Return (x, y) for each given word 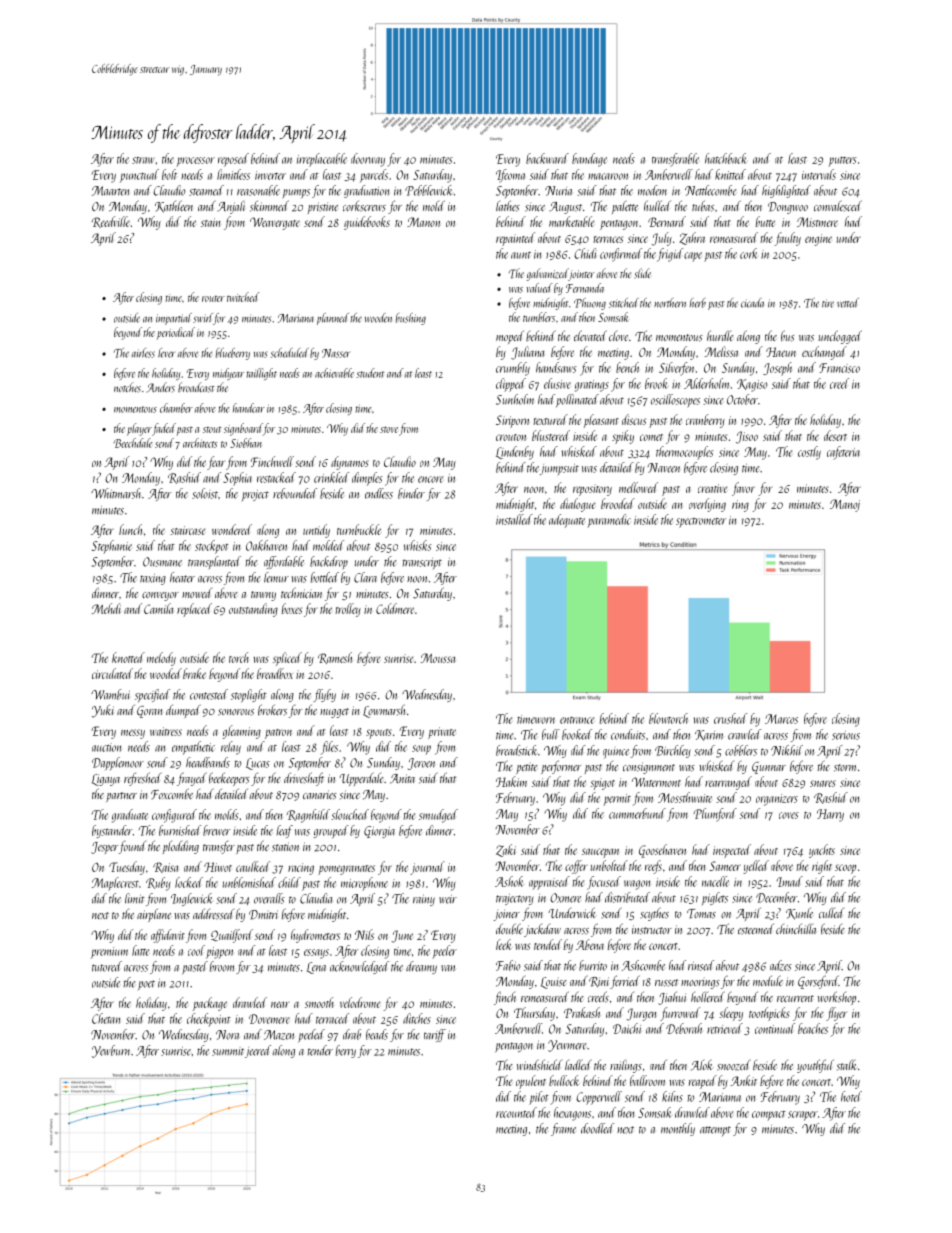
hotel (851, 1096)
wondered (232, 529)
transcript (422, 563)
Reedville (111, 222)
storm (845, 768)
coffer (576, 867)
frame (563, 1129)
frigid (670, 255)
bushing (410, 319)
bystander (112, 831)
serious (846, 735)
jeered (258, 1051)
